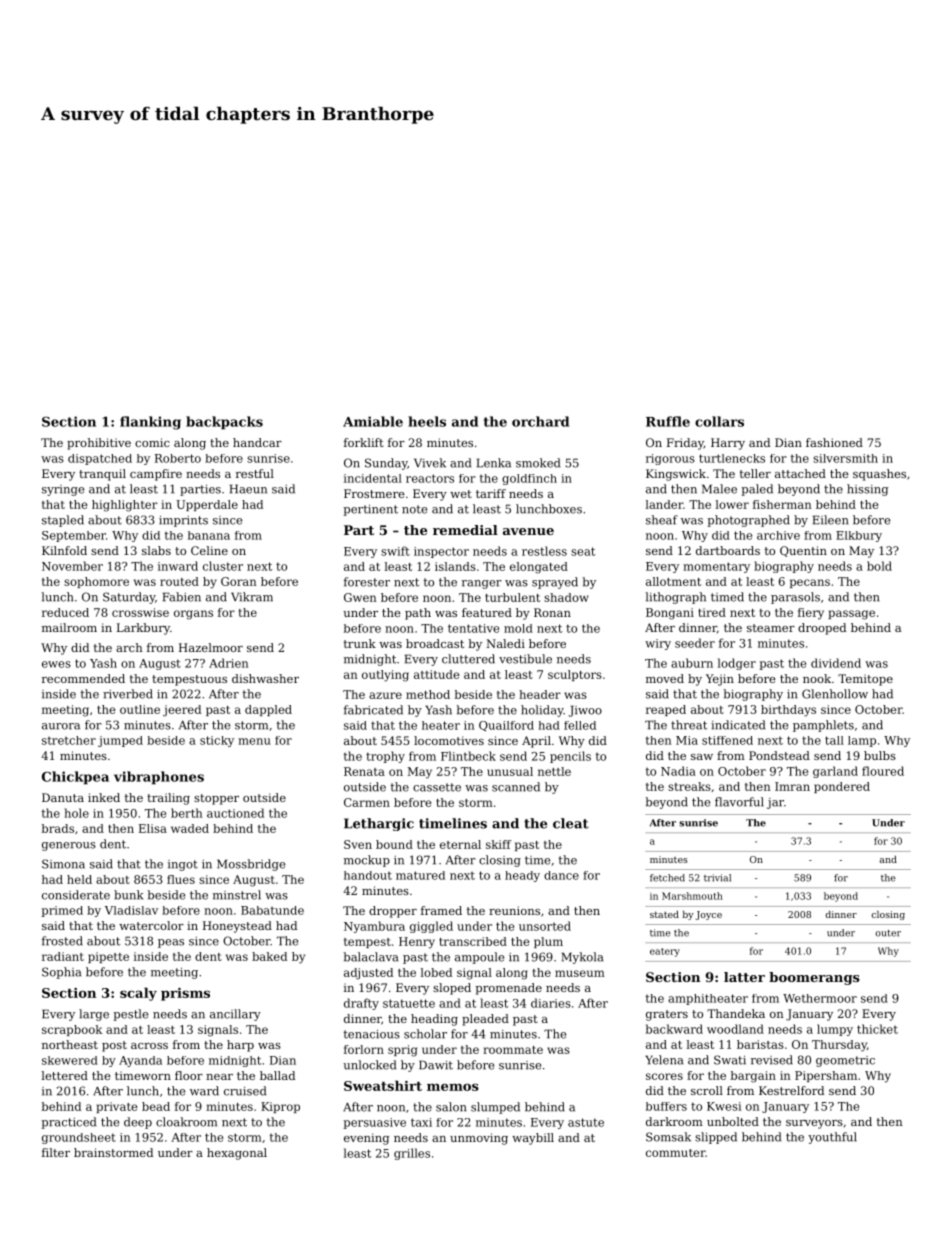 The image size is (952, 1233). I want to click on fashioned, so click(834, 442).
